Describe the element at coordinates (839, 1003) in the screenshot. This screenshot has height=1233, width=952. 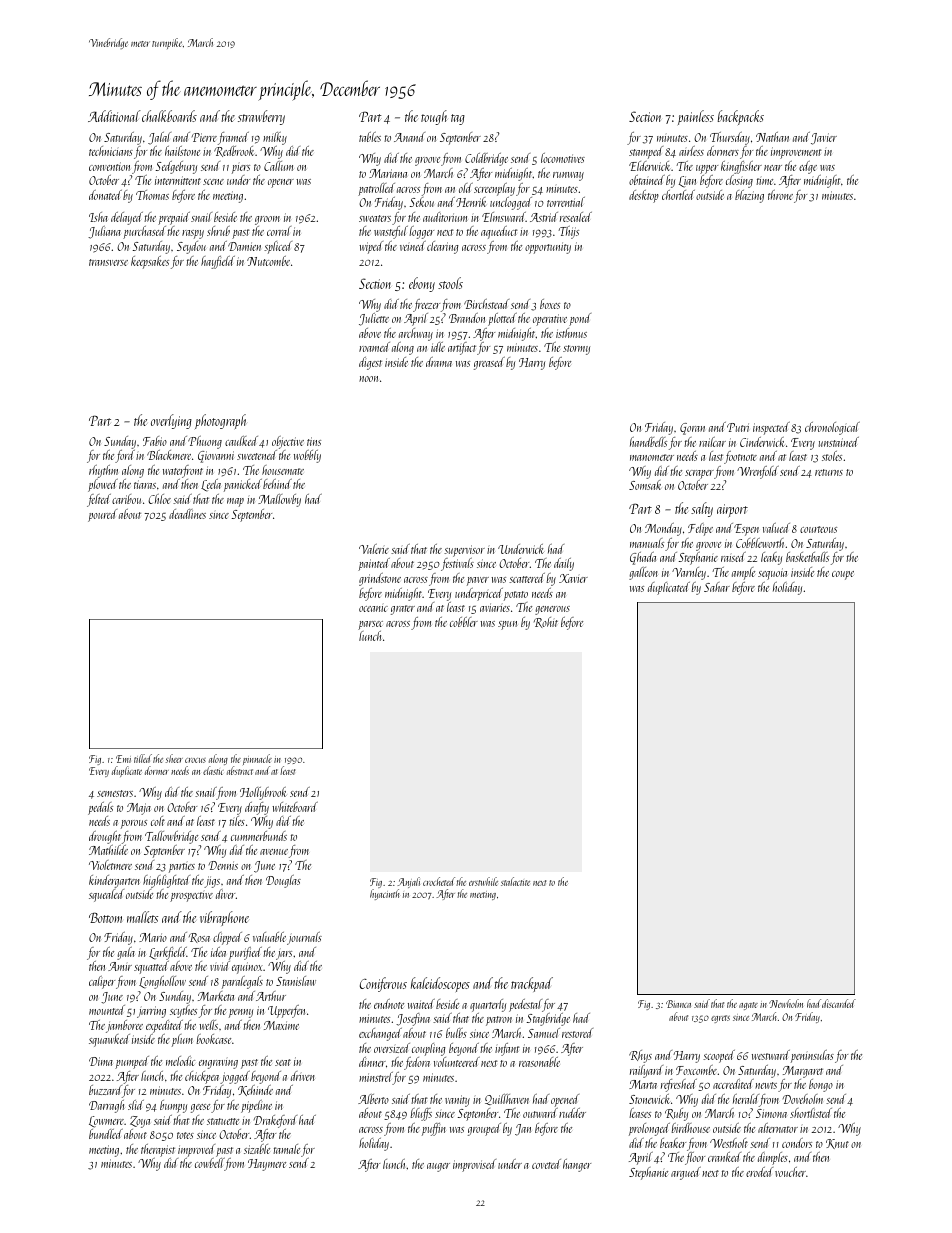
I see `discarded` at that location.
